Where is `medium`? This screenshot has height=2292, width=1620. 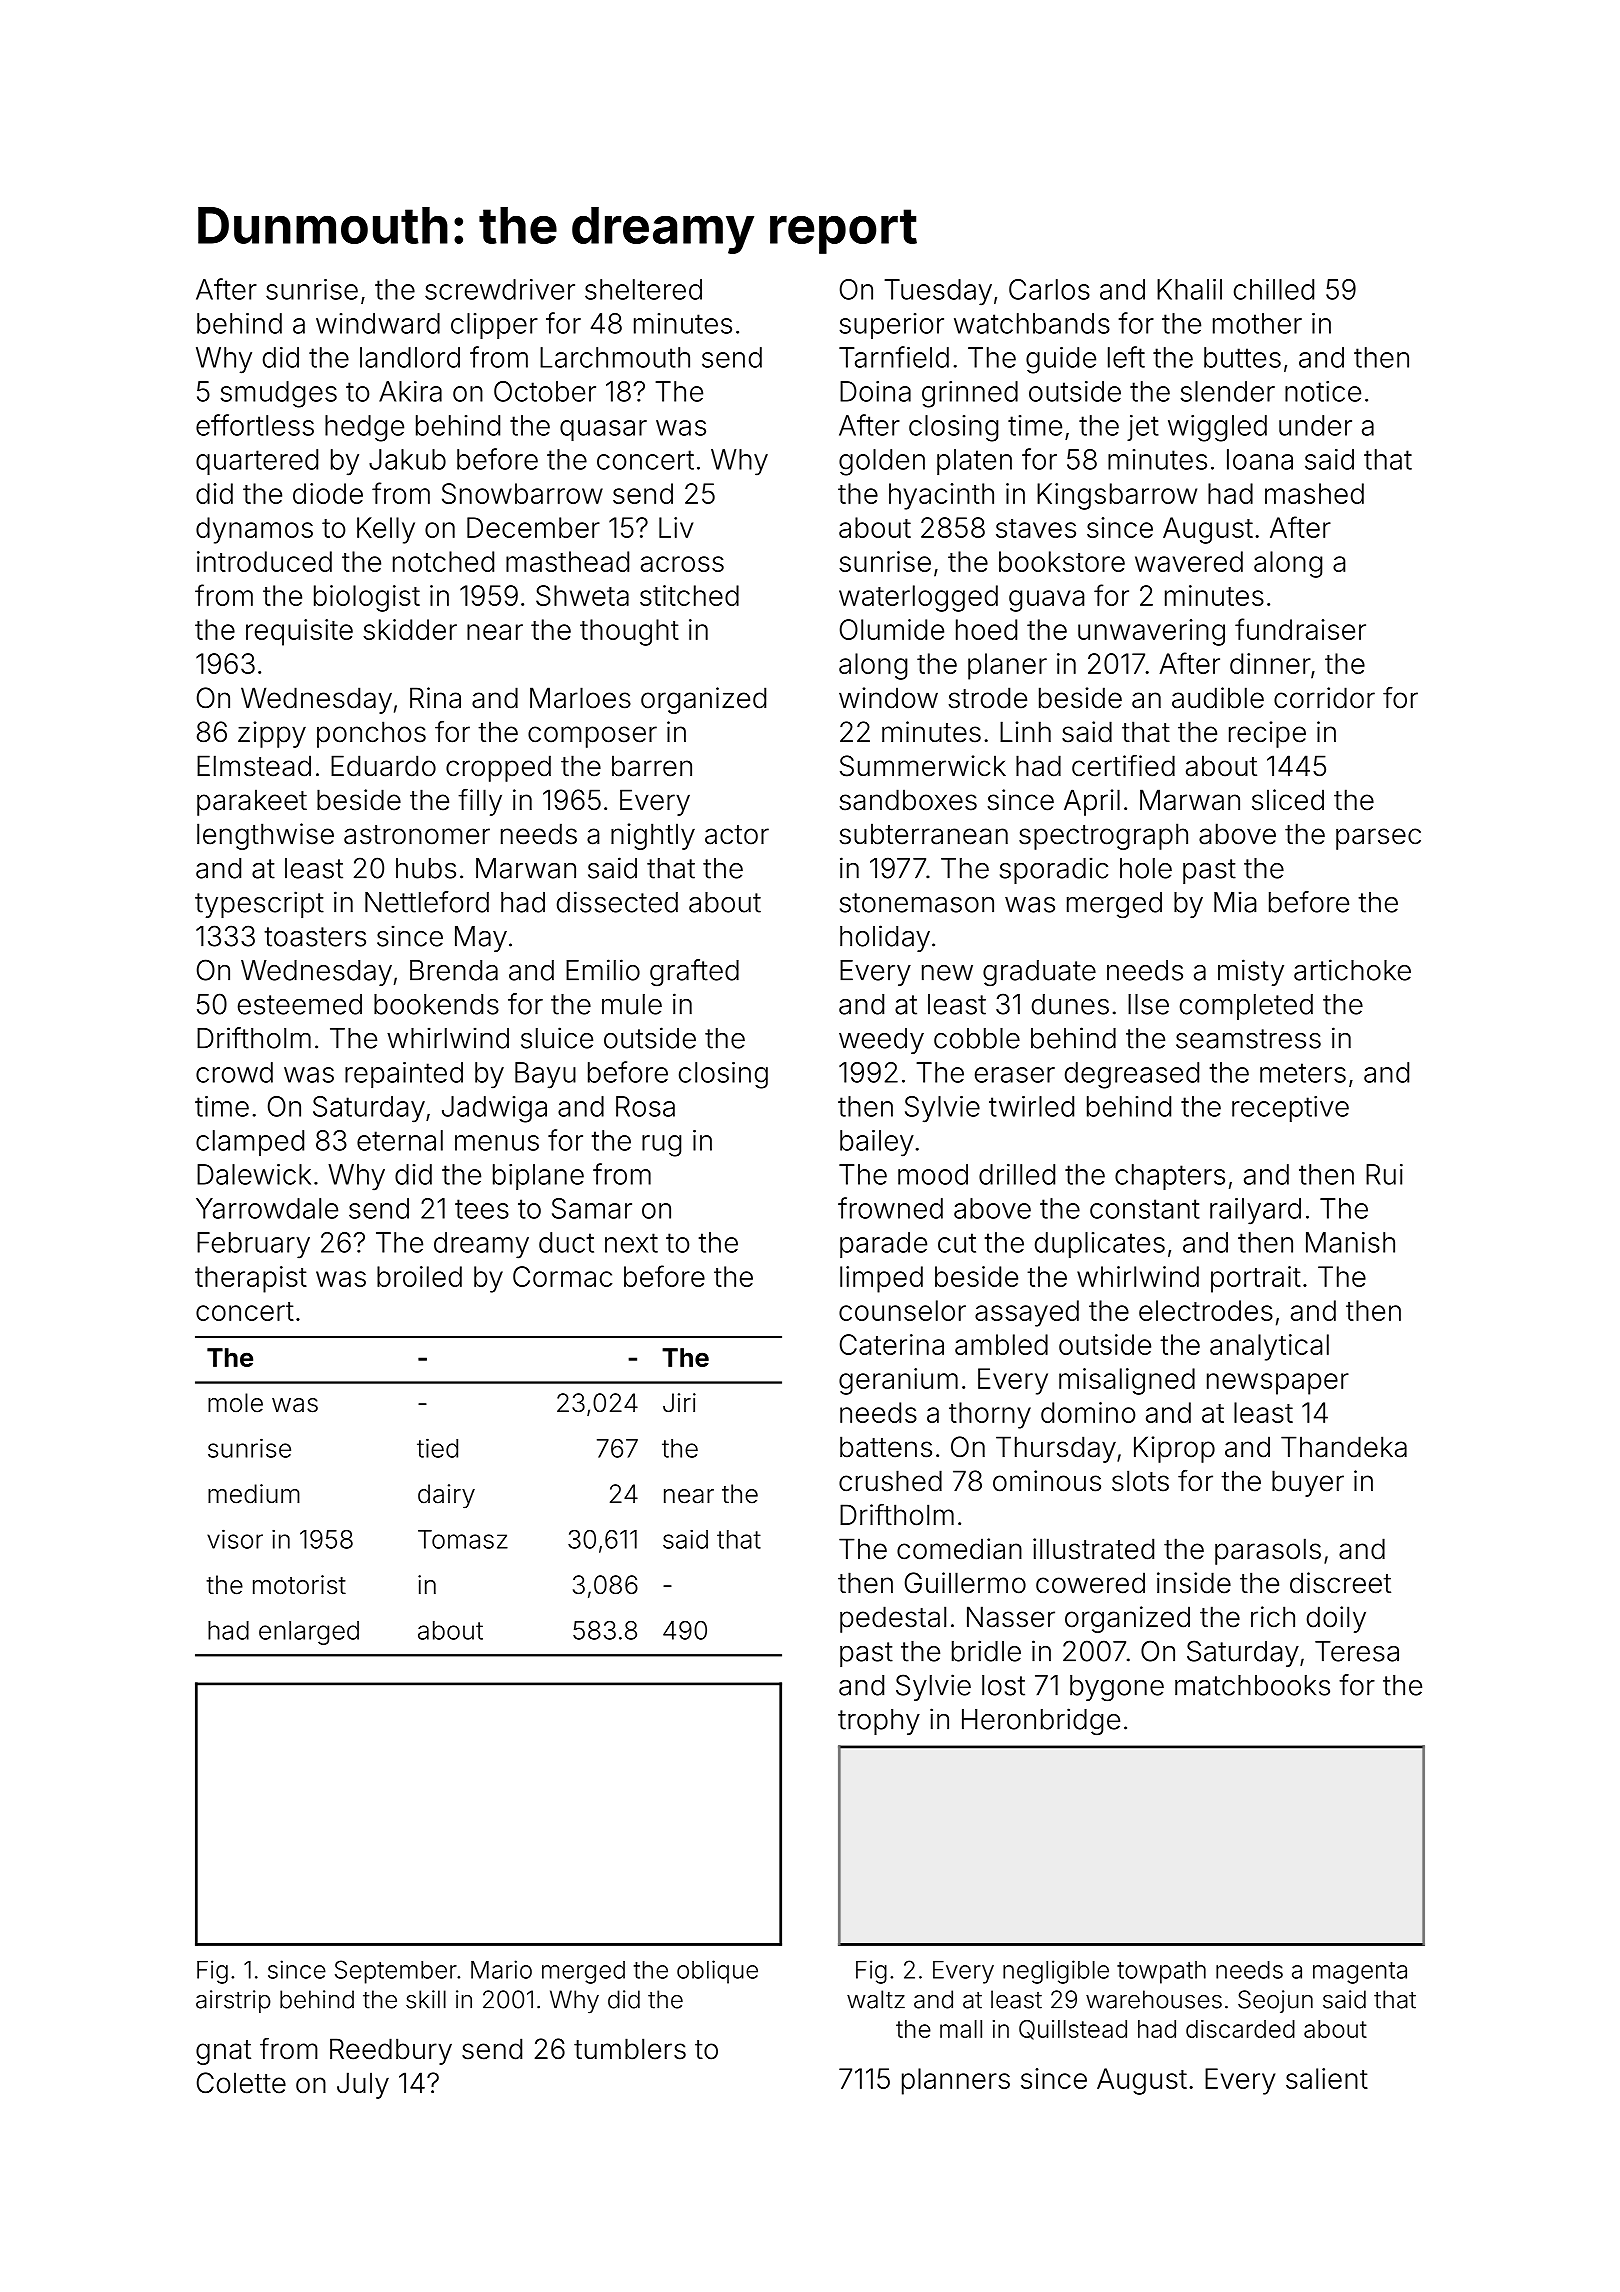 medium is located at coordinates (254, 1494).
